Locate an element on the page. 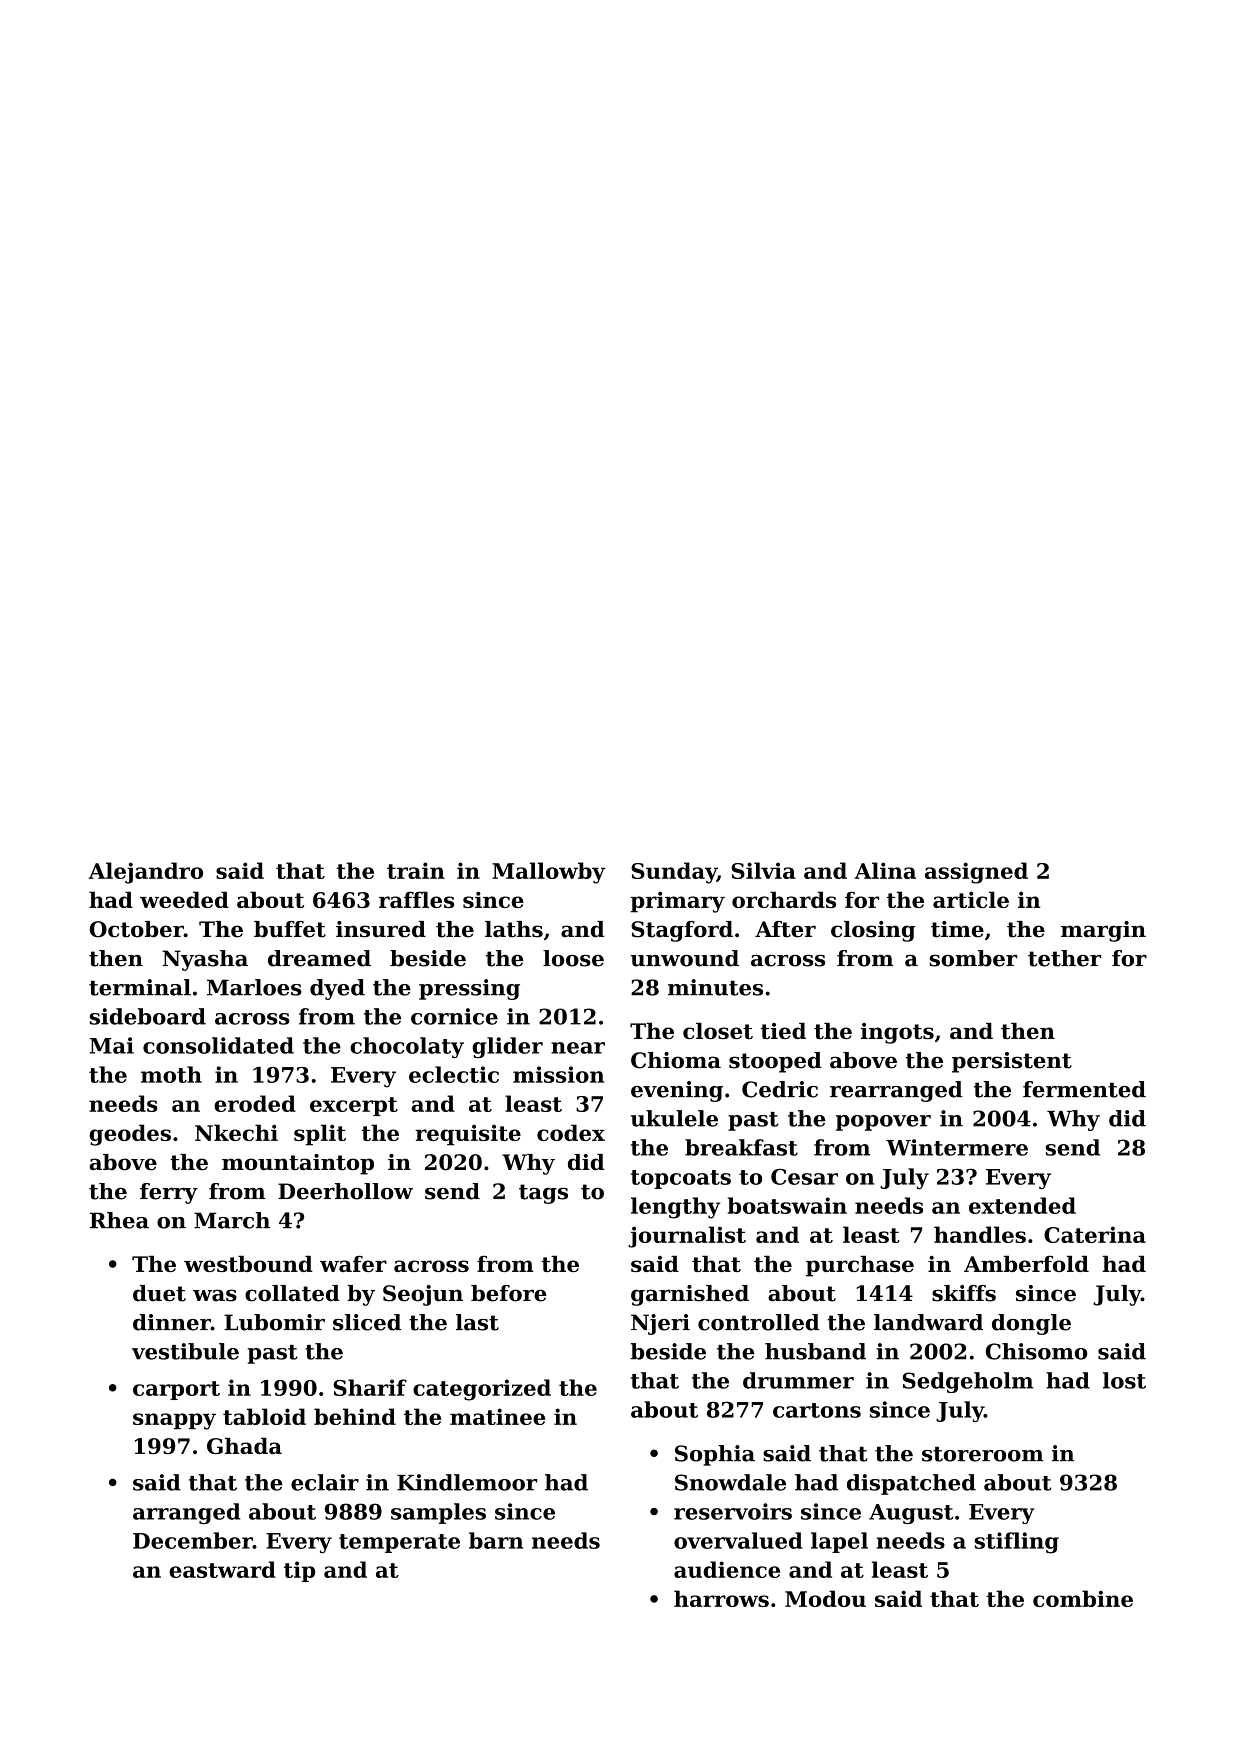  excerpt is located at coordinates (354, 1106).
